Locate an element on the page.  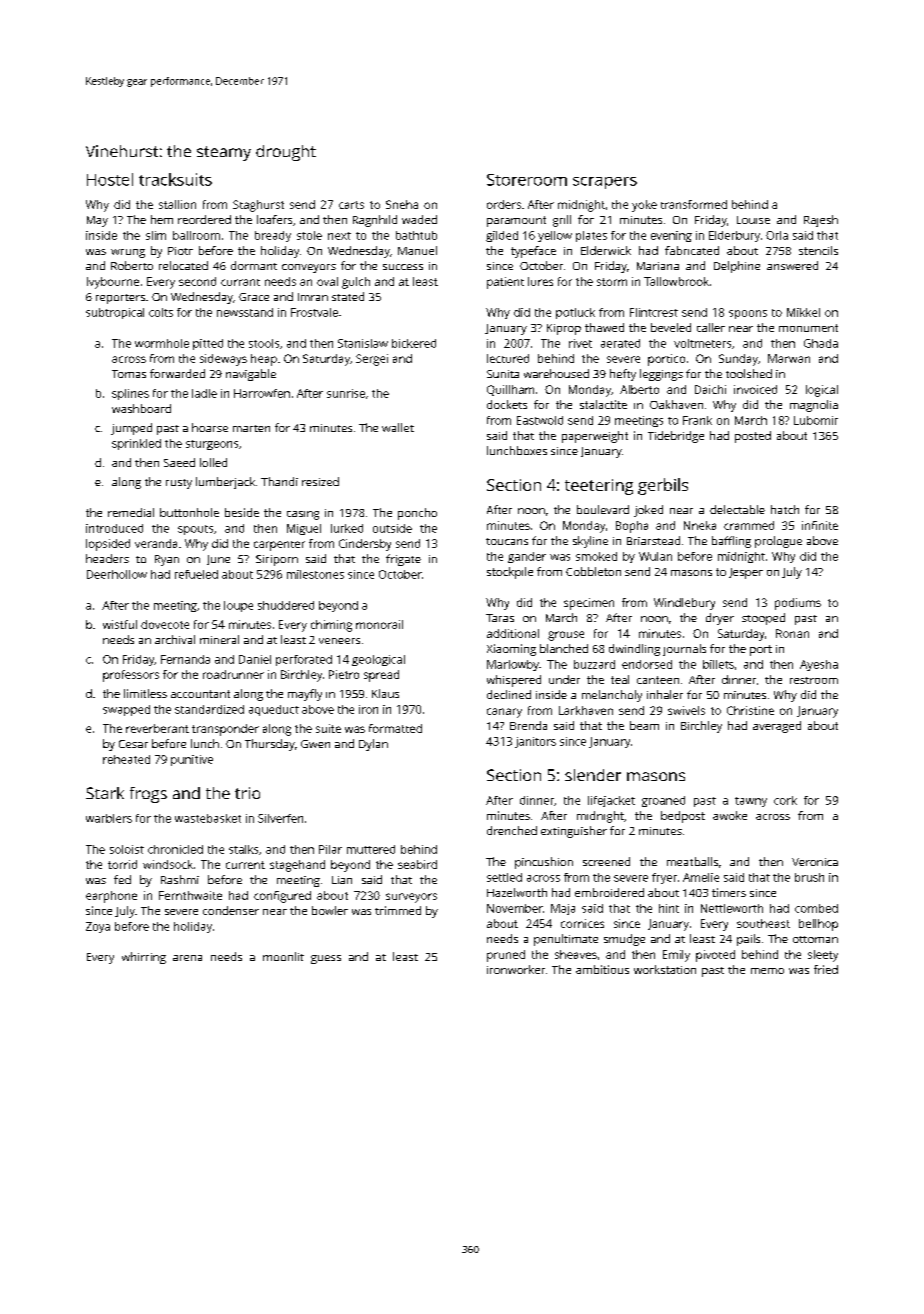
Sunday is located at coordinates (738, 360).
